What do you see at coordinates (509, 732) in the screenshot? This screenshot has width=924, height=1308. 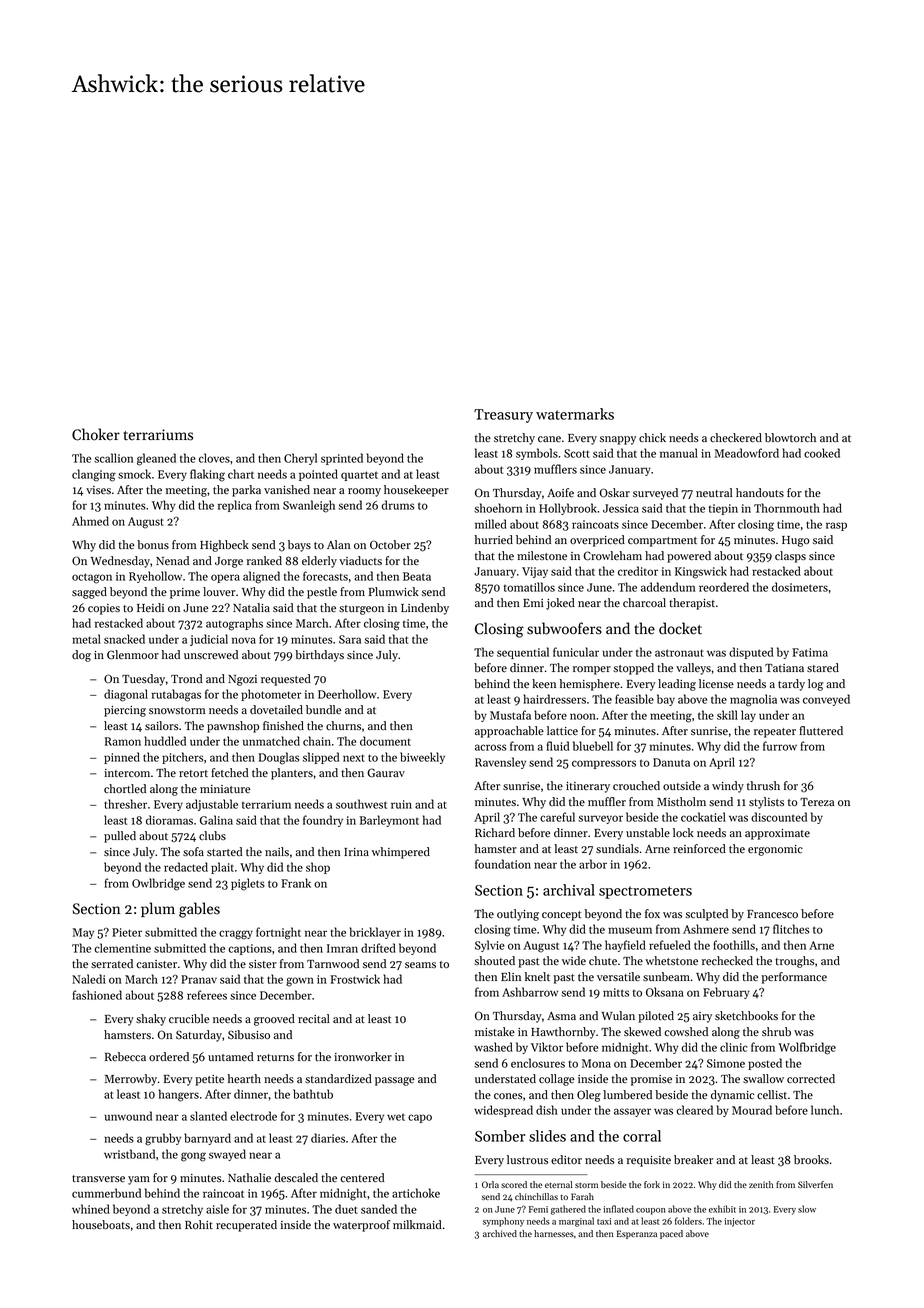 I see `approachable` at bounding box center [509, 732].
